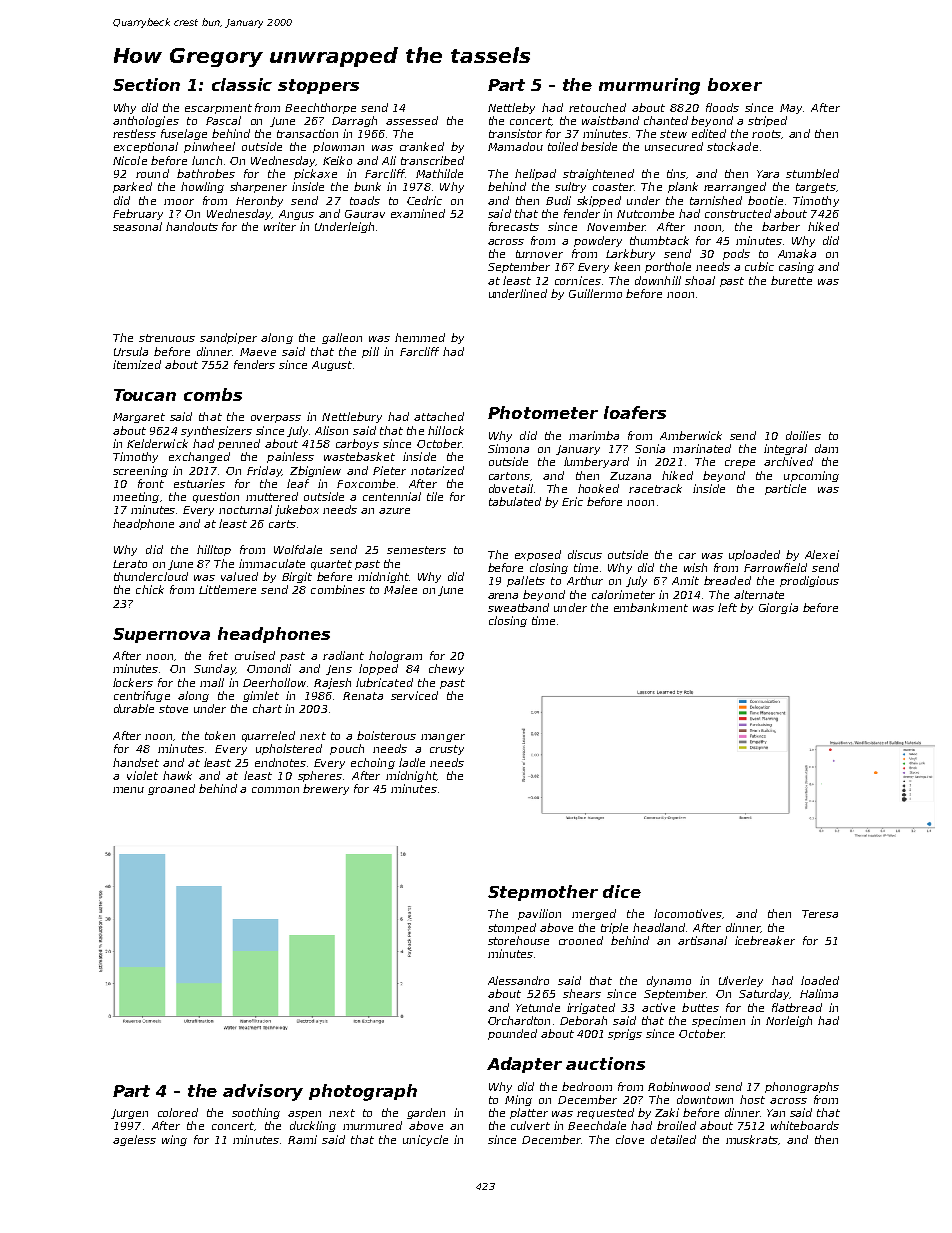  Describe the element at coordinates (515, 146) in the page. I see `Mamadou` at that location.
